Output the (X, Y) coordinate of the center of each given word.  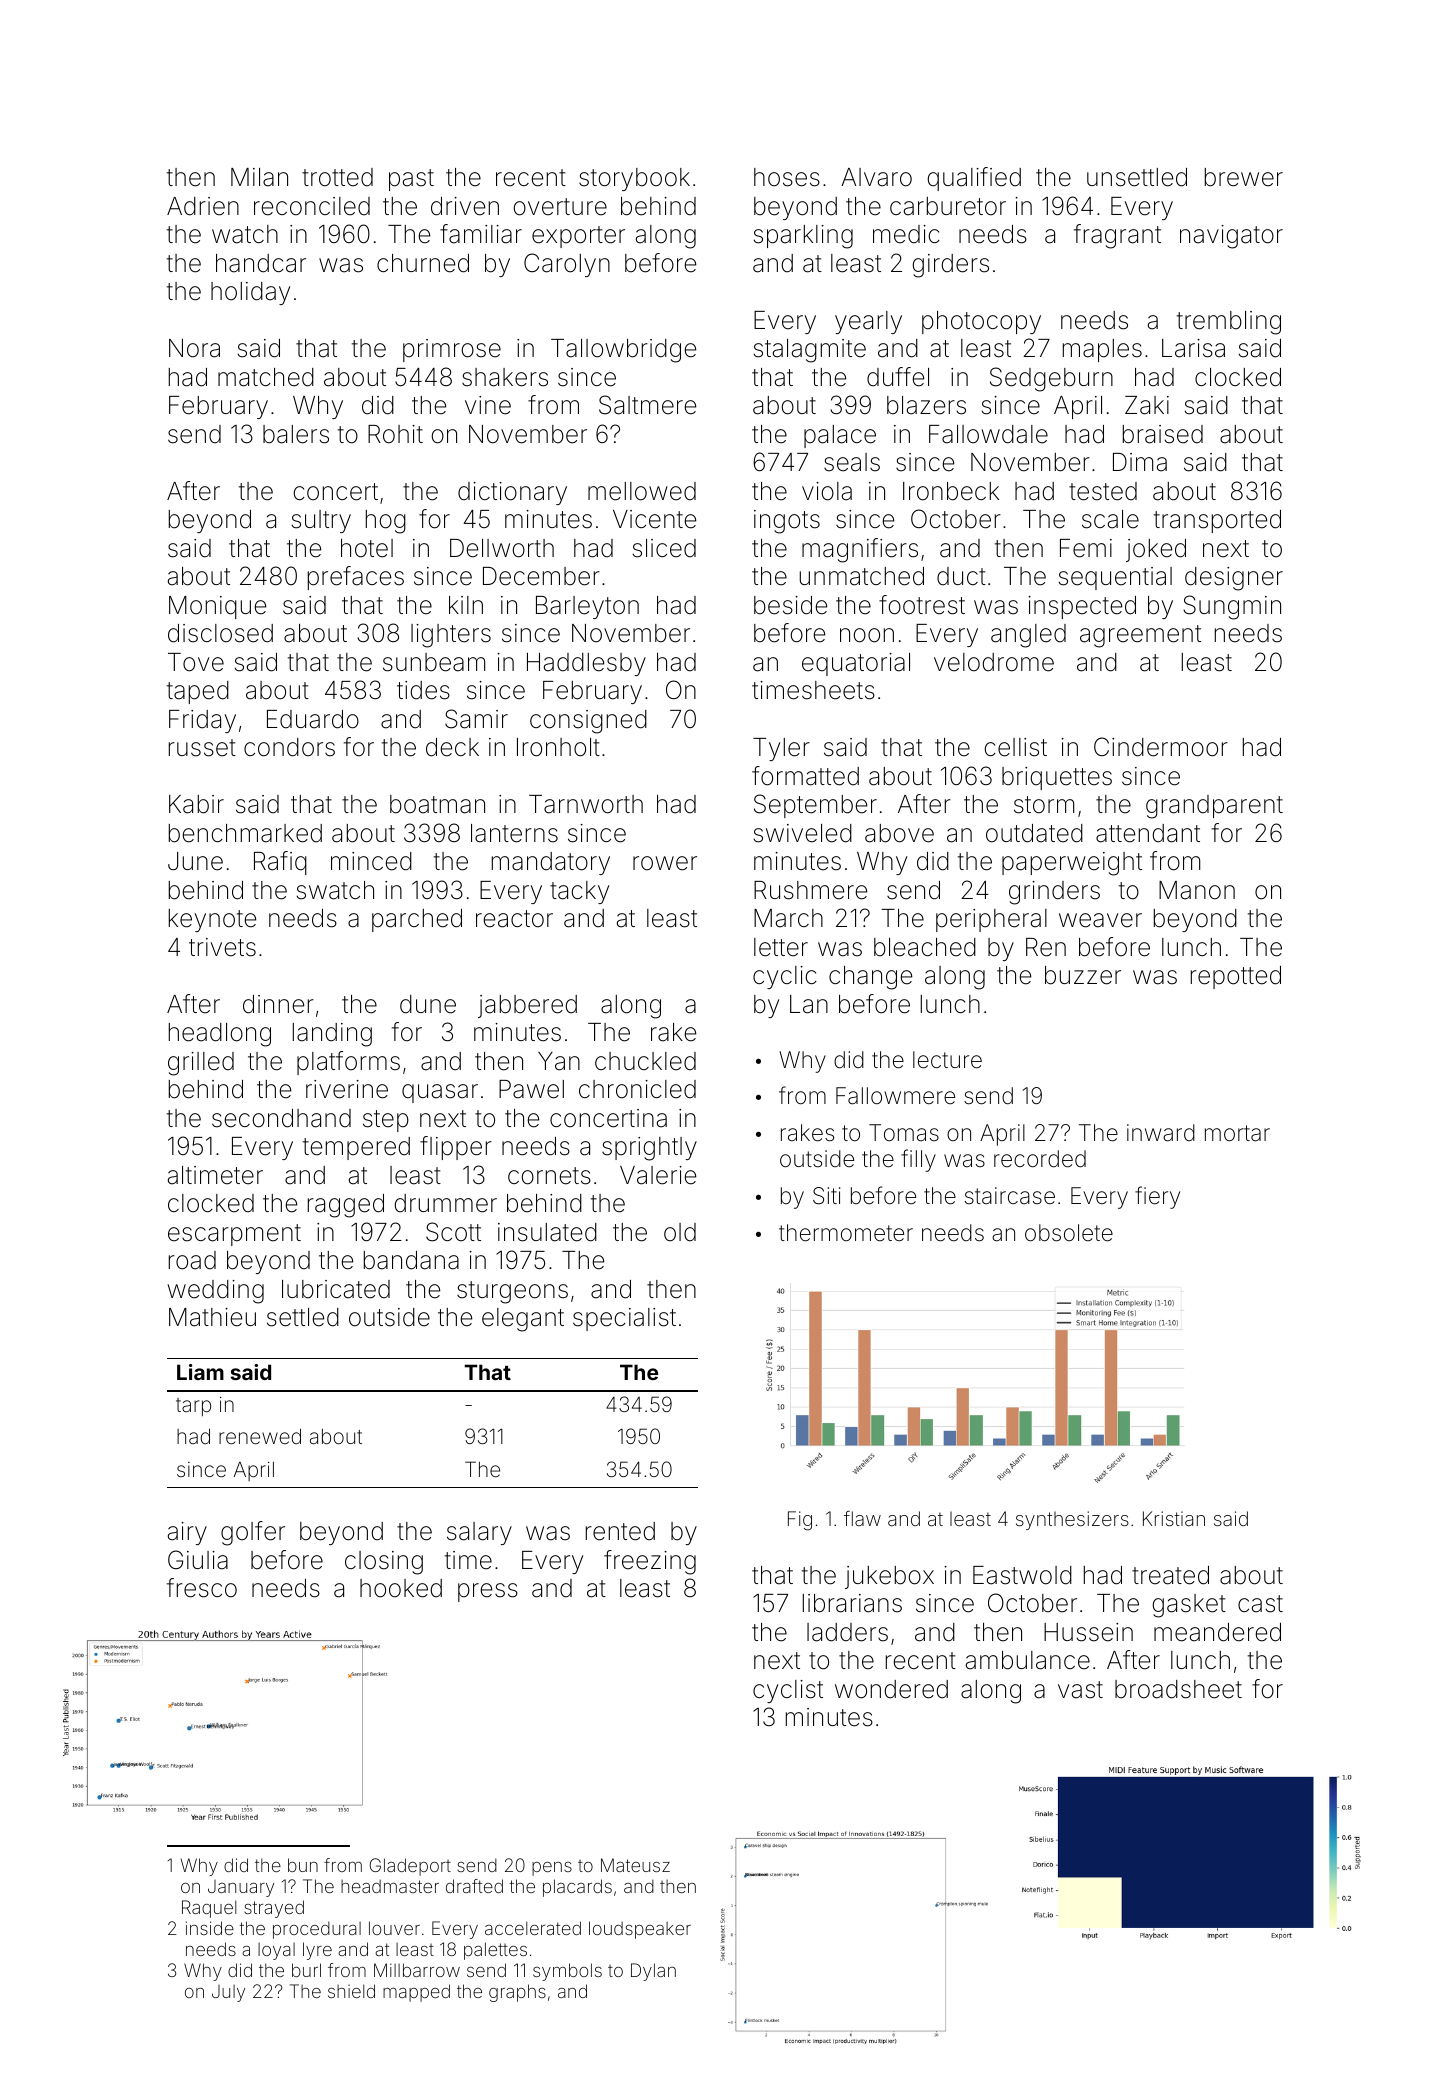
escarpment (234, 1235)
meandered (1217, 1632)
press (488, 1592)
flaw (862, 1518)
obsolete (1069, 1233)
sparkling (803, 237)
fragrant (1117, 236)
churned (423, 263)
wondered (891, 1689)
